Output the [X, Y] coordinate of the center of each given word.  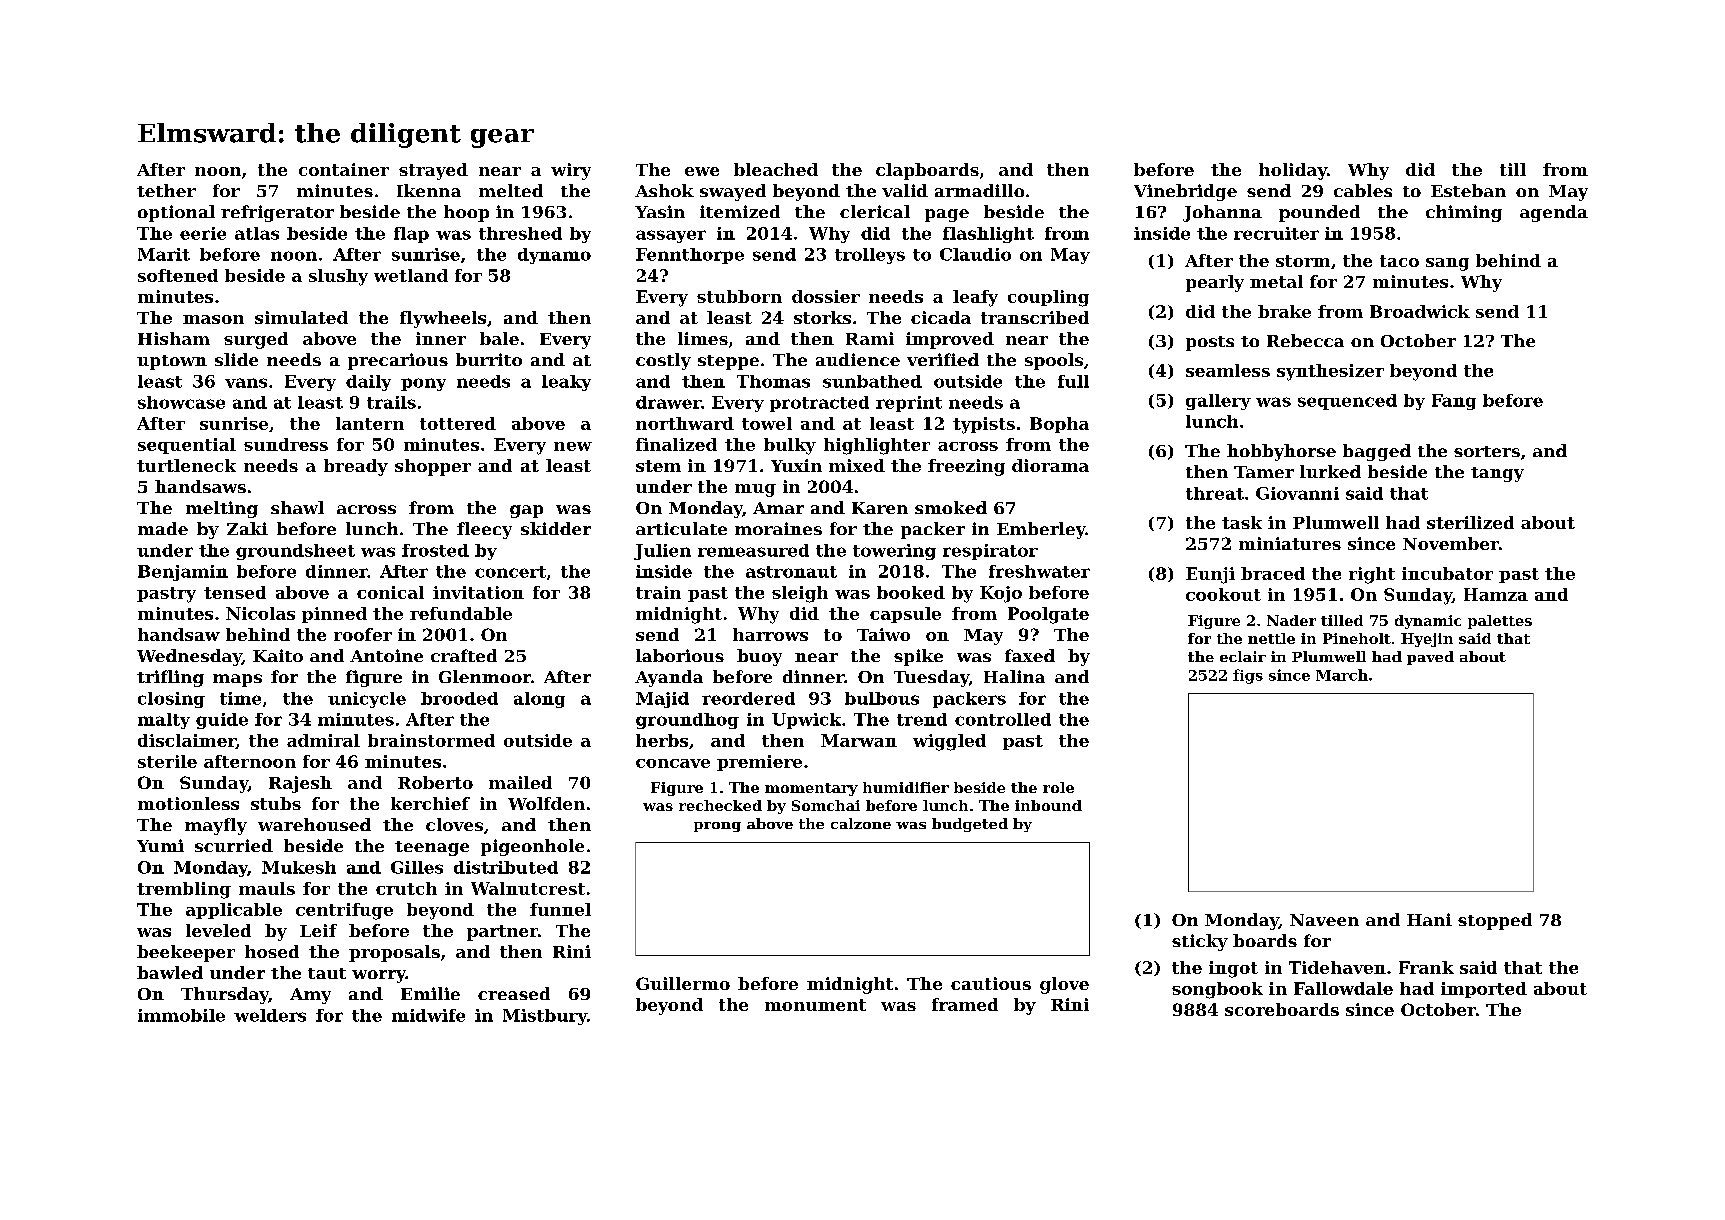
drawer [668, 402]
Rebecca [1305, 340]
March [1342, 675]
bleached [776, 169]
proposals [394, 953]
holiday [1293, 171]
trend [922, 719]
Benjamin [183, 573]
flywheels [443, 319]
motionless [188, 803]
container [344, 169]
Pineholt [1357, 638]
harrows [770, 634]
